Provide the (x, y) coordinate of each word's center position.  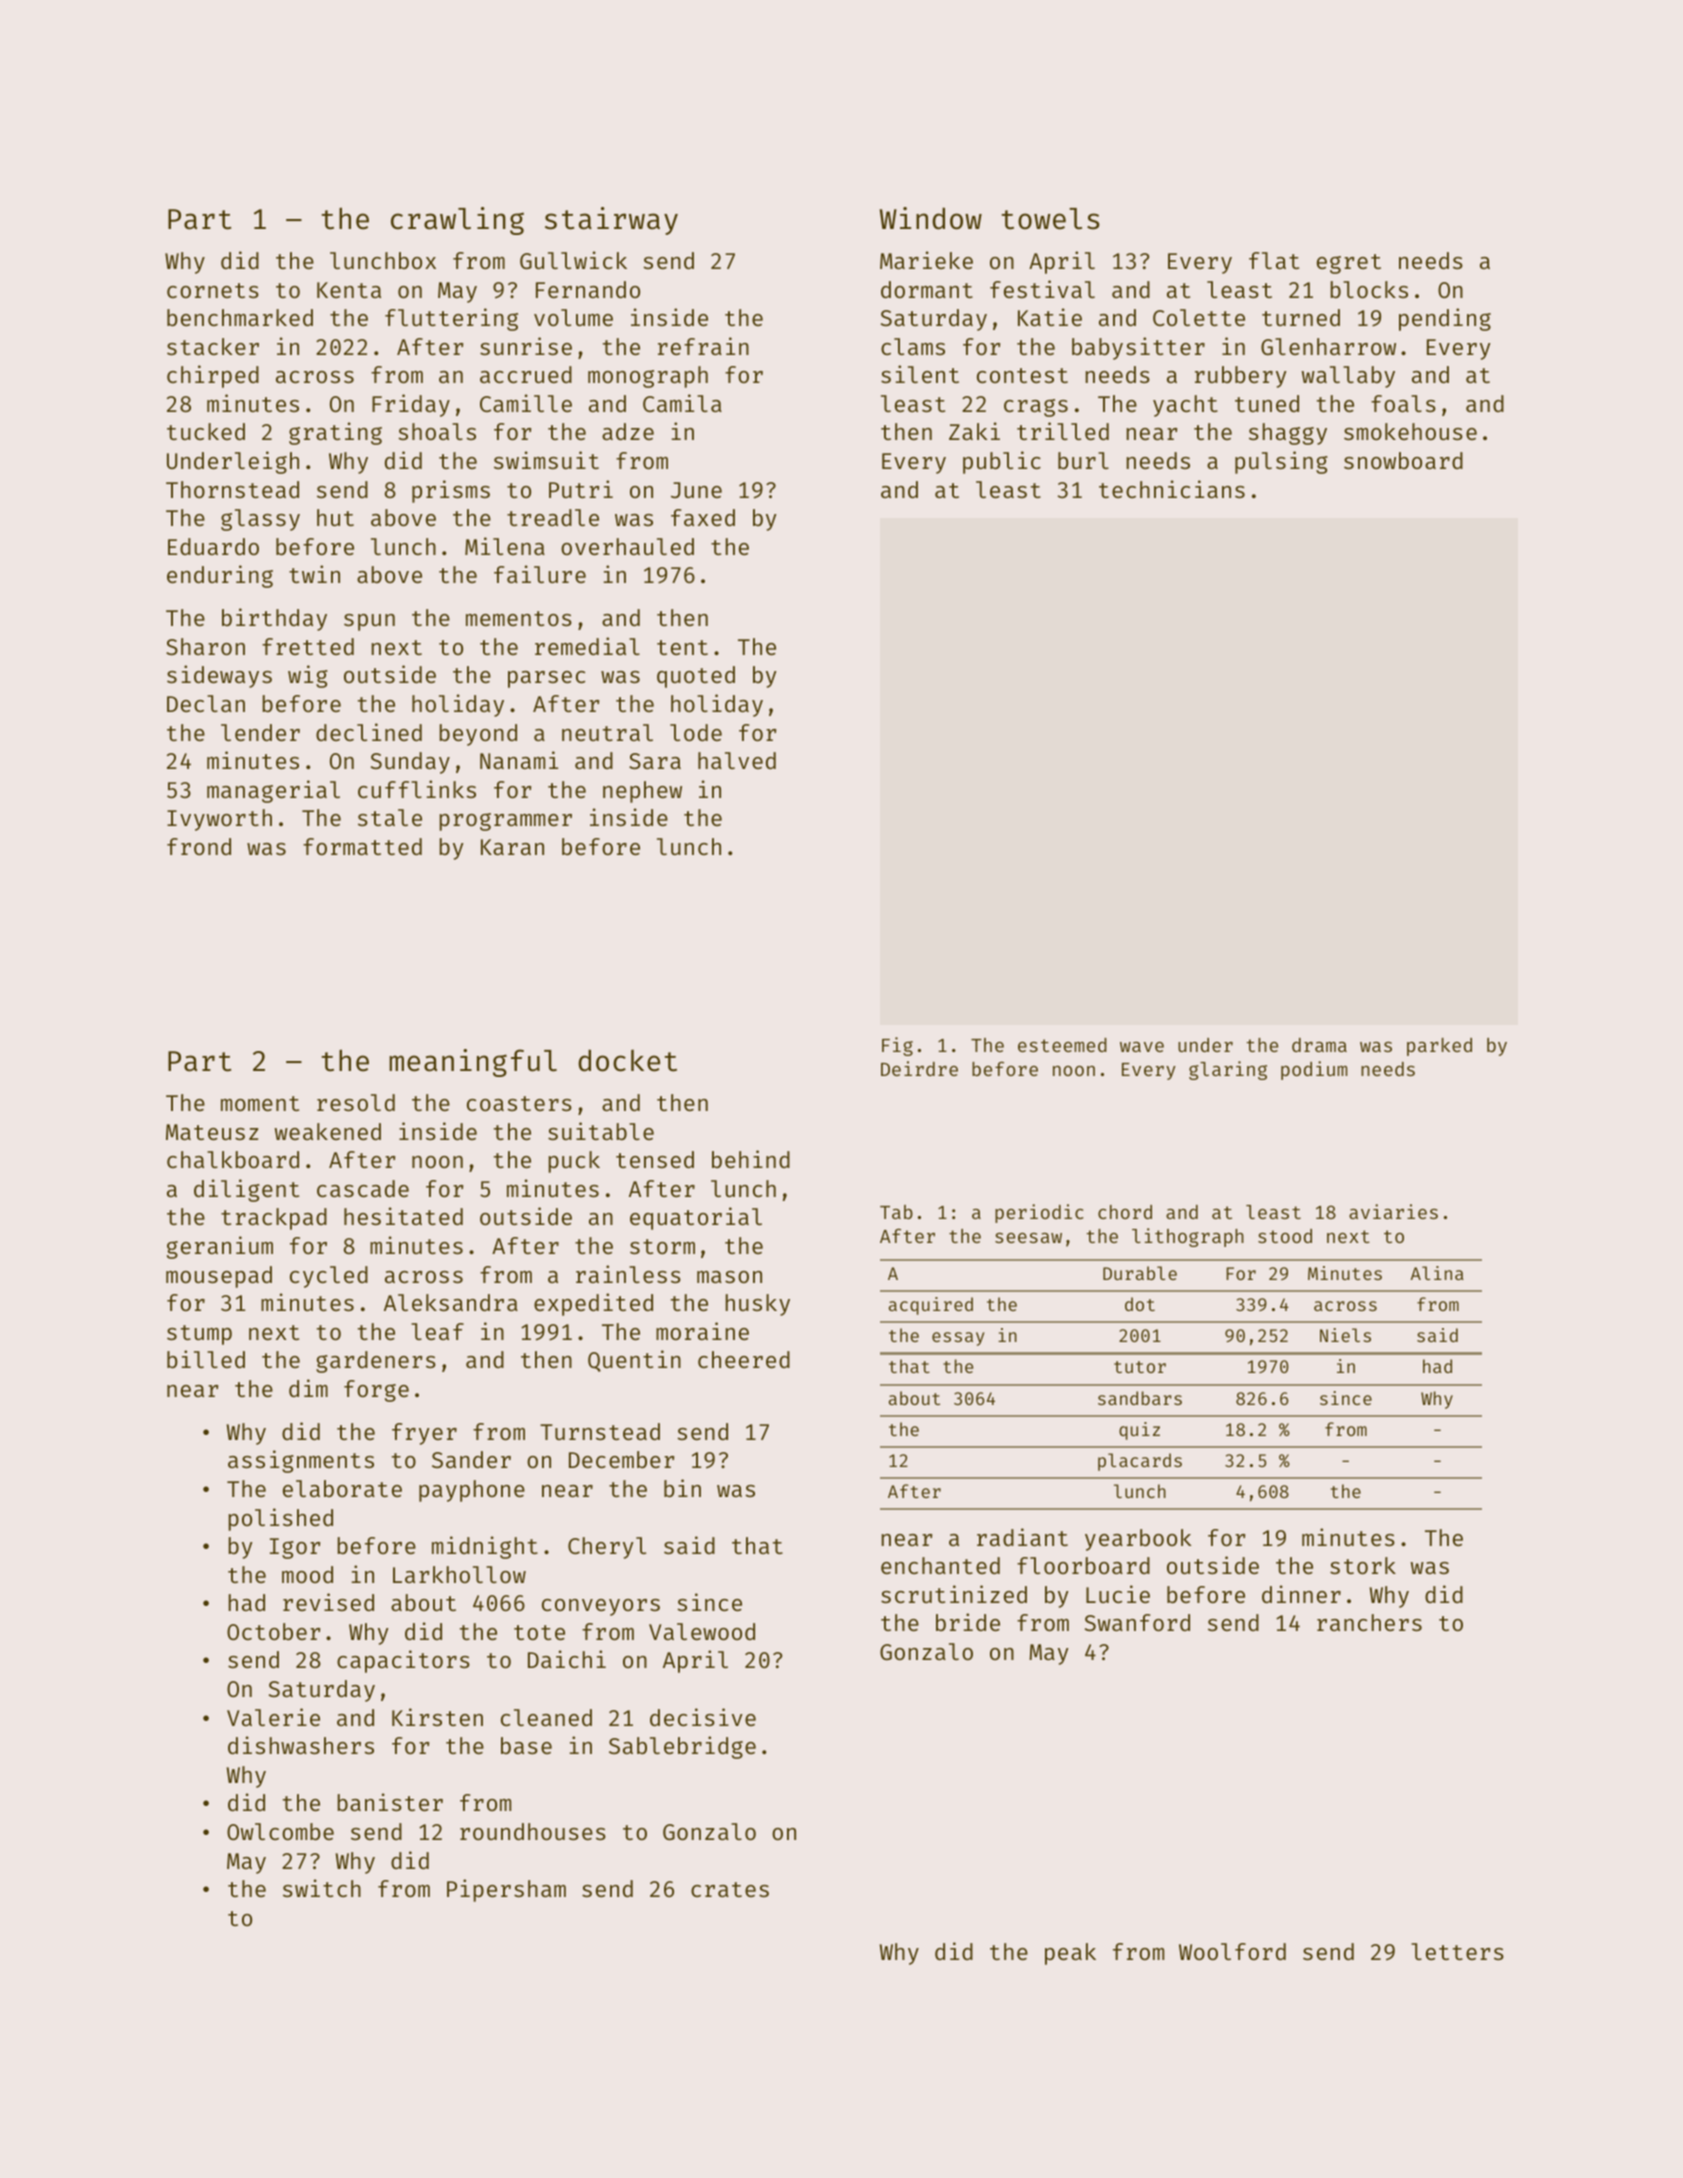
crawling (457, 221)
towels (1051, 219)
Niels (1345, 1335)
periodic (1039, 1213)
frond (199, 846)
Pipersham (506, 1890)
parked (1439, 1047)
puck (574, 1162)
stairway (611, 221)
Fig (897, 1046)
